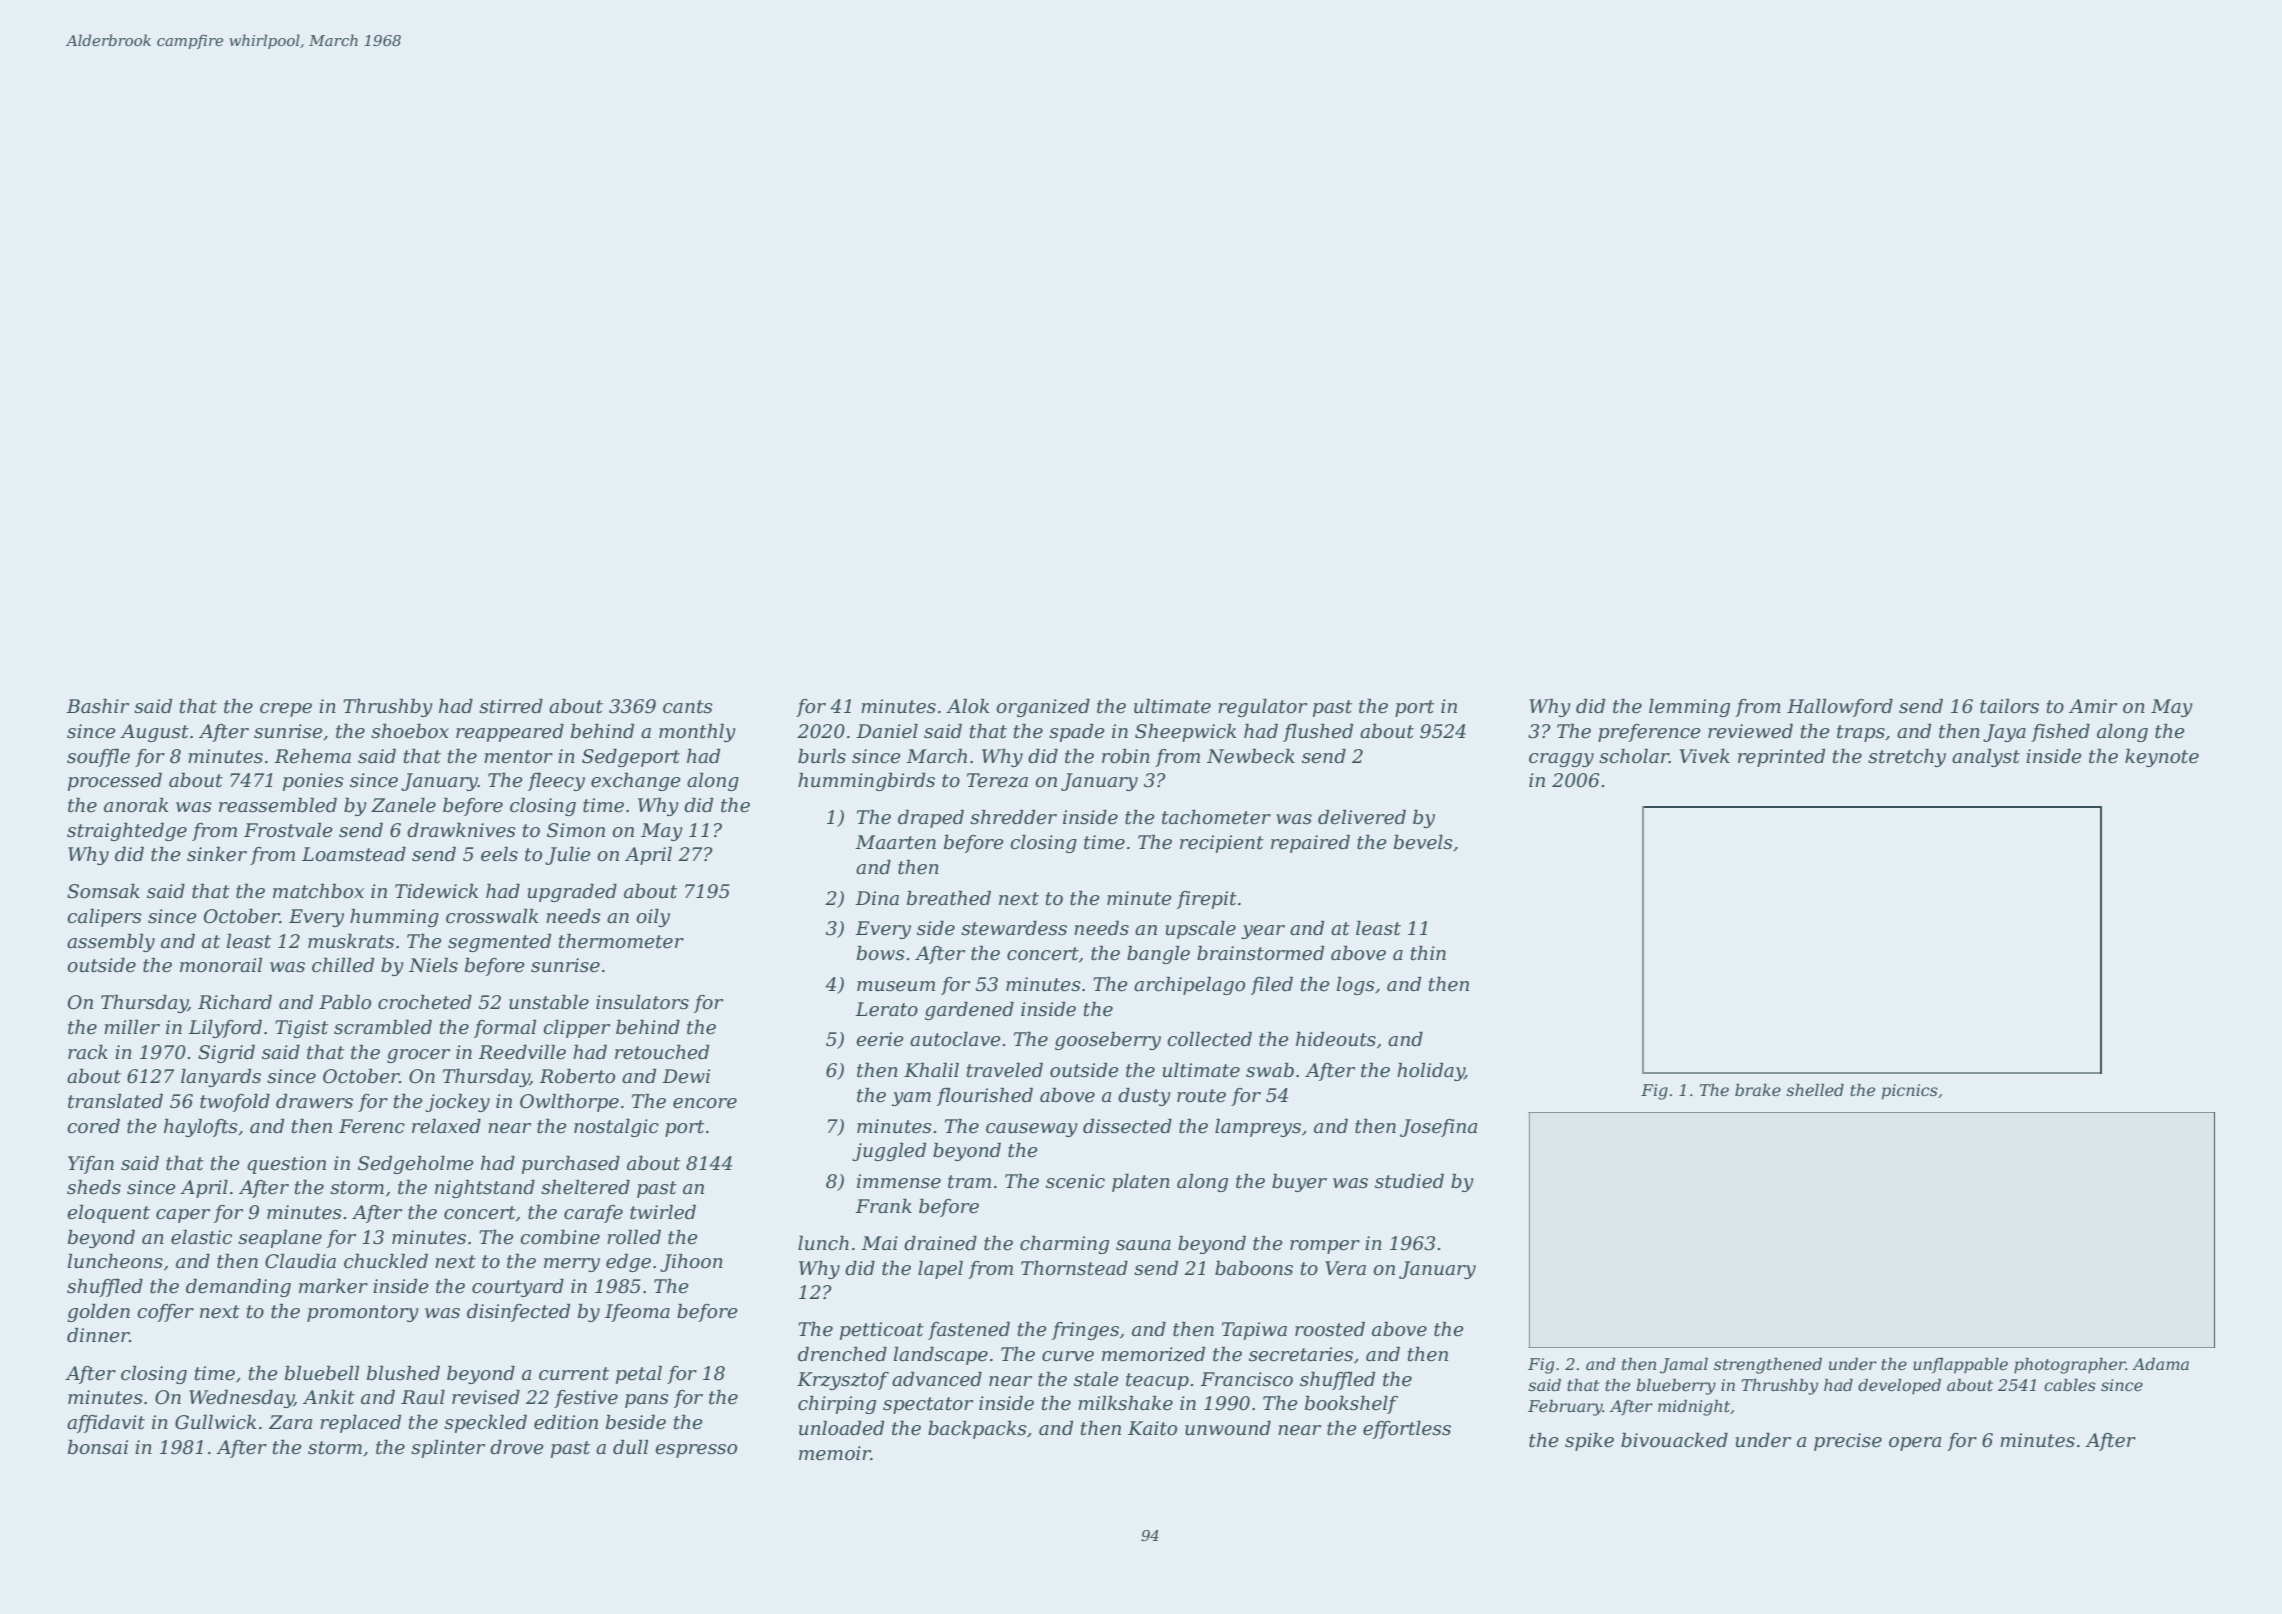  What do you see at coordinates (1362, 817) in the page?
I see `delivered` at bounding box center [1362, 817].
